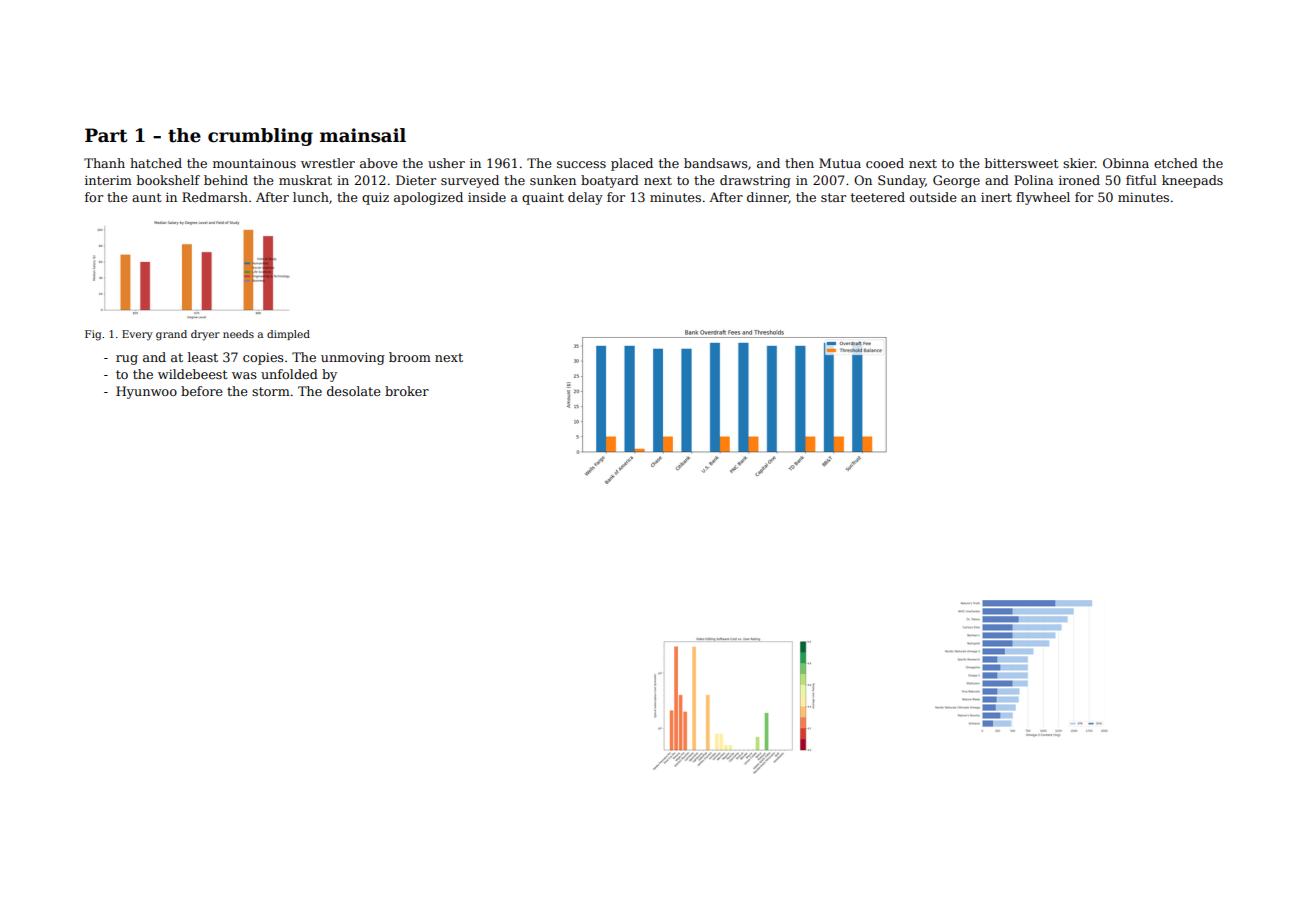  Describe the element at coordinates (127, 360) in the screenshot. I see `rug` at that location.
